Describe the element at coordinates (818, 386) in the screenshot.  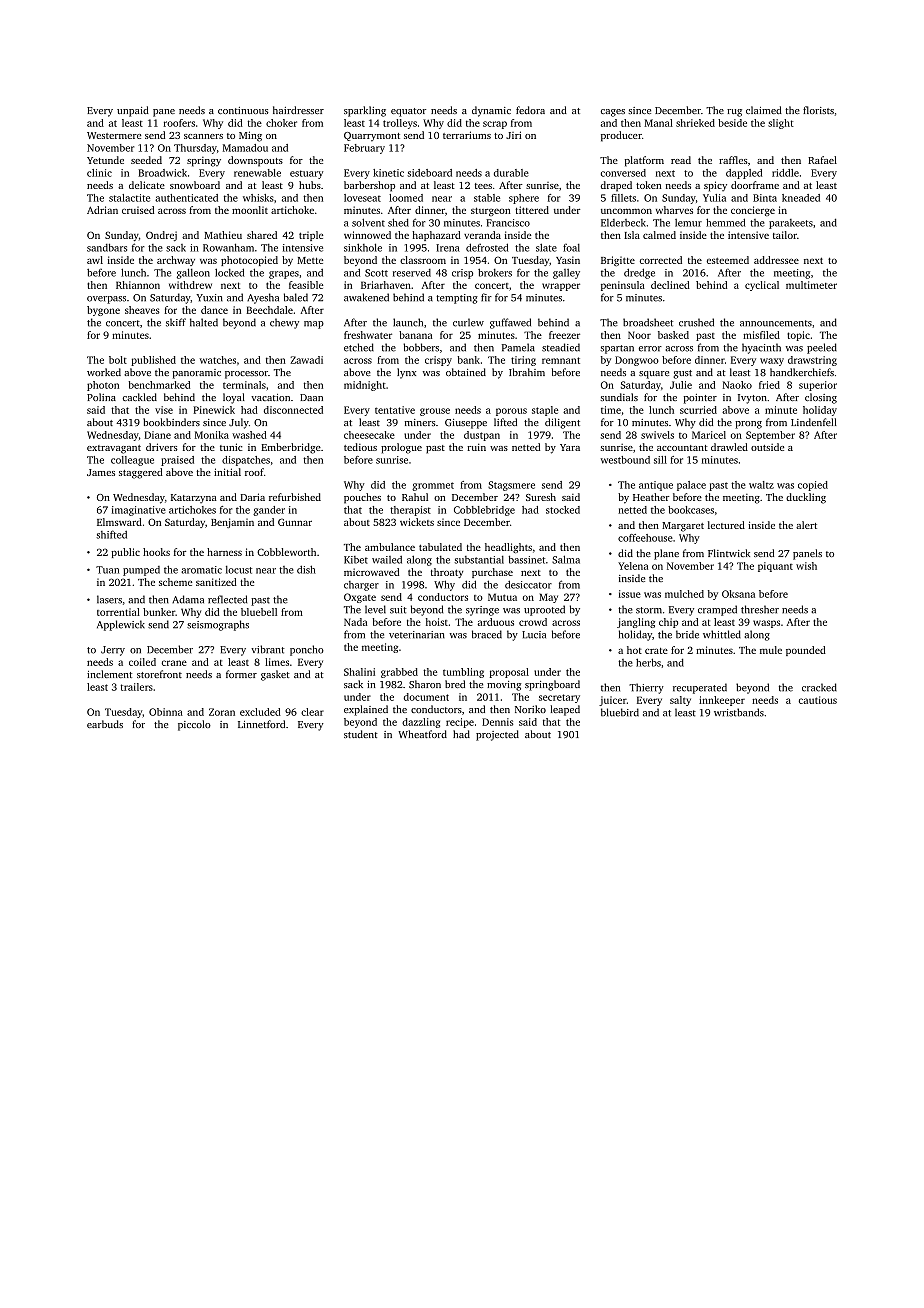
I see `superior` at that location.
